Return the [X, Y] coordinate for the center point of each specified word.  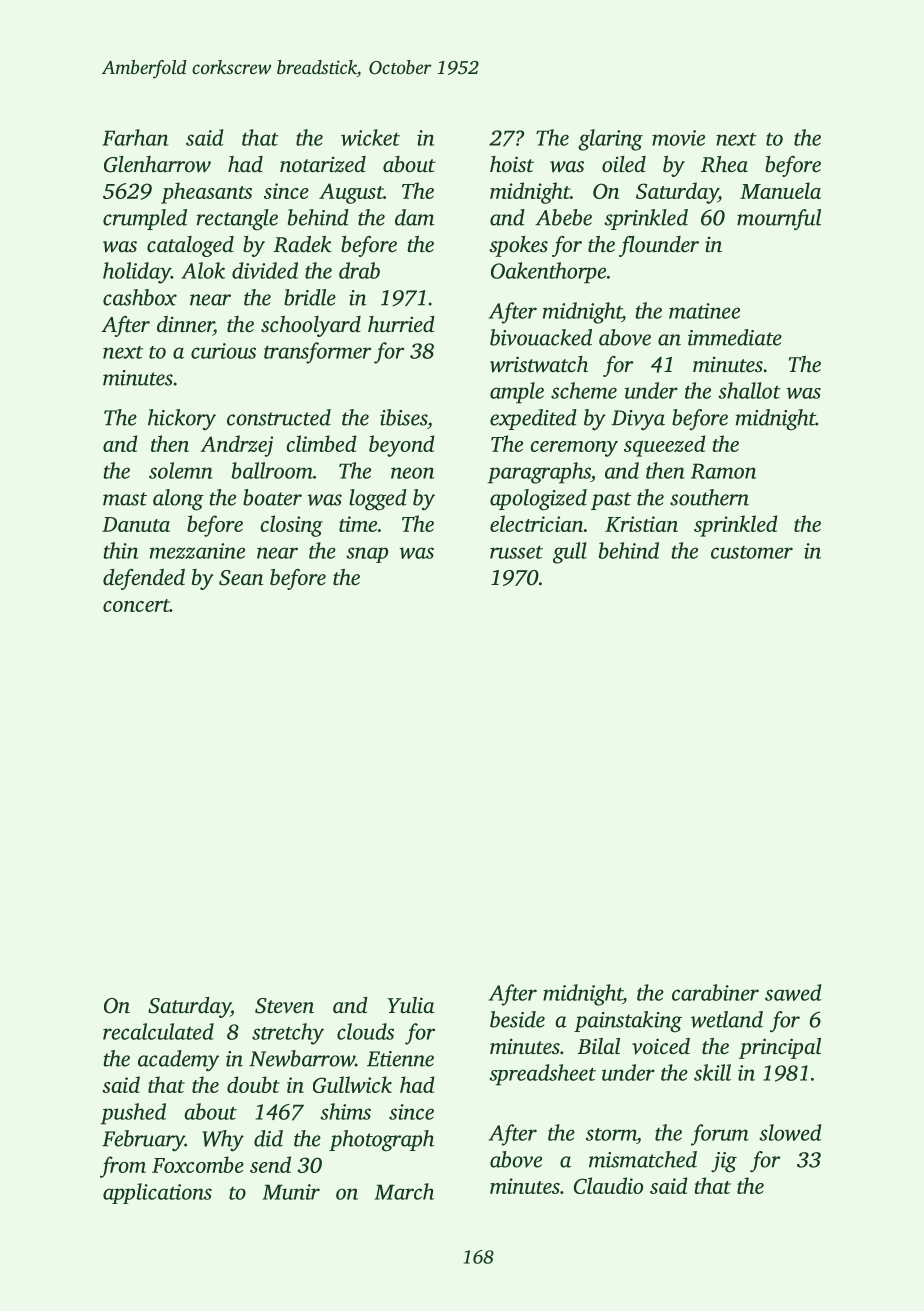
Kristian [641, 524]
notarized [323, 164]
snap [367, 555]
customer [752, 552]
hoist [512, 164]
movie [678, 138]
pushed [133, 1114]
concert [136, 605]
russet [516, 552]
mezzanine [197, 551]
